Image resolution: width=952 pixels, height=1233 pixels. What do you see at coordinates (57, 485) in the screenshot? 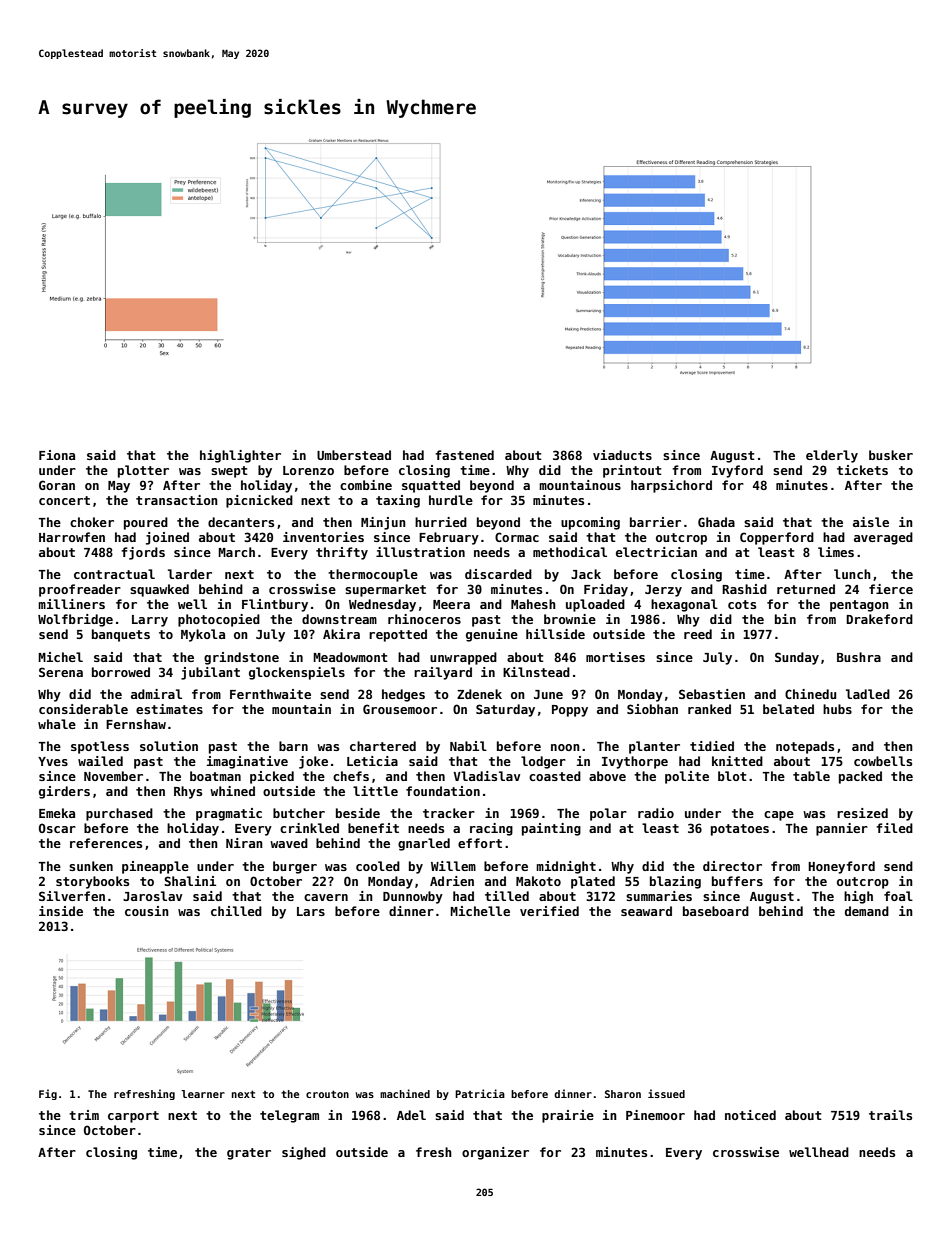
I see `Goran` at bounding box center [57, 485].
